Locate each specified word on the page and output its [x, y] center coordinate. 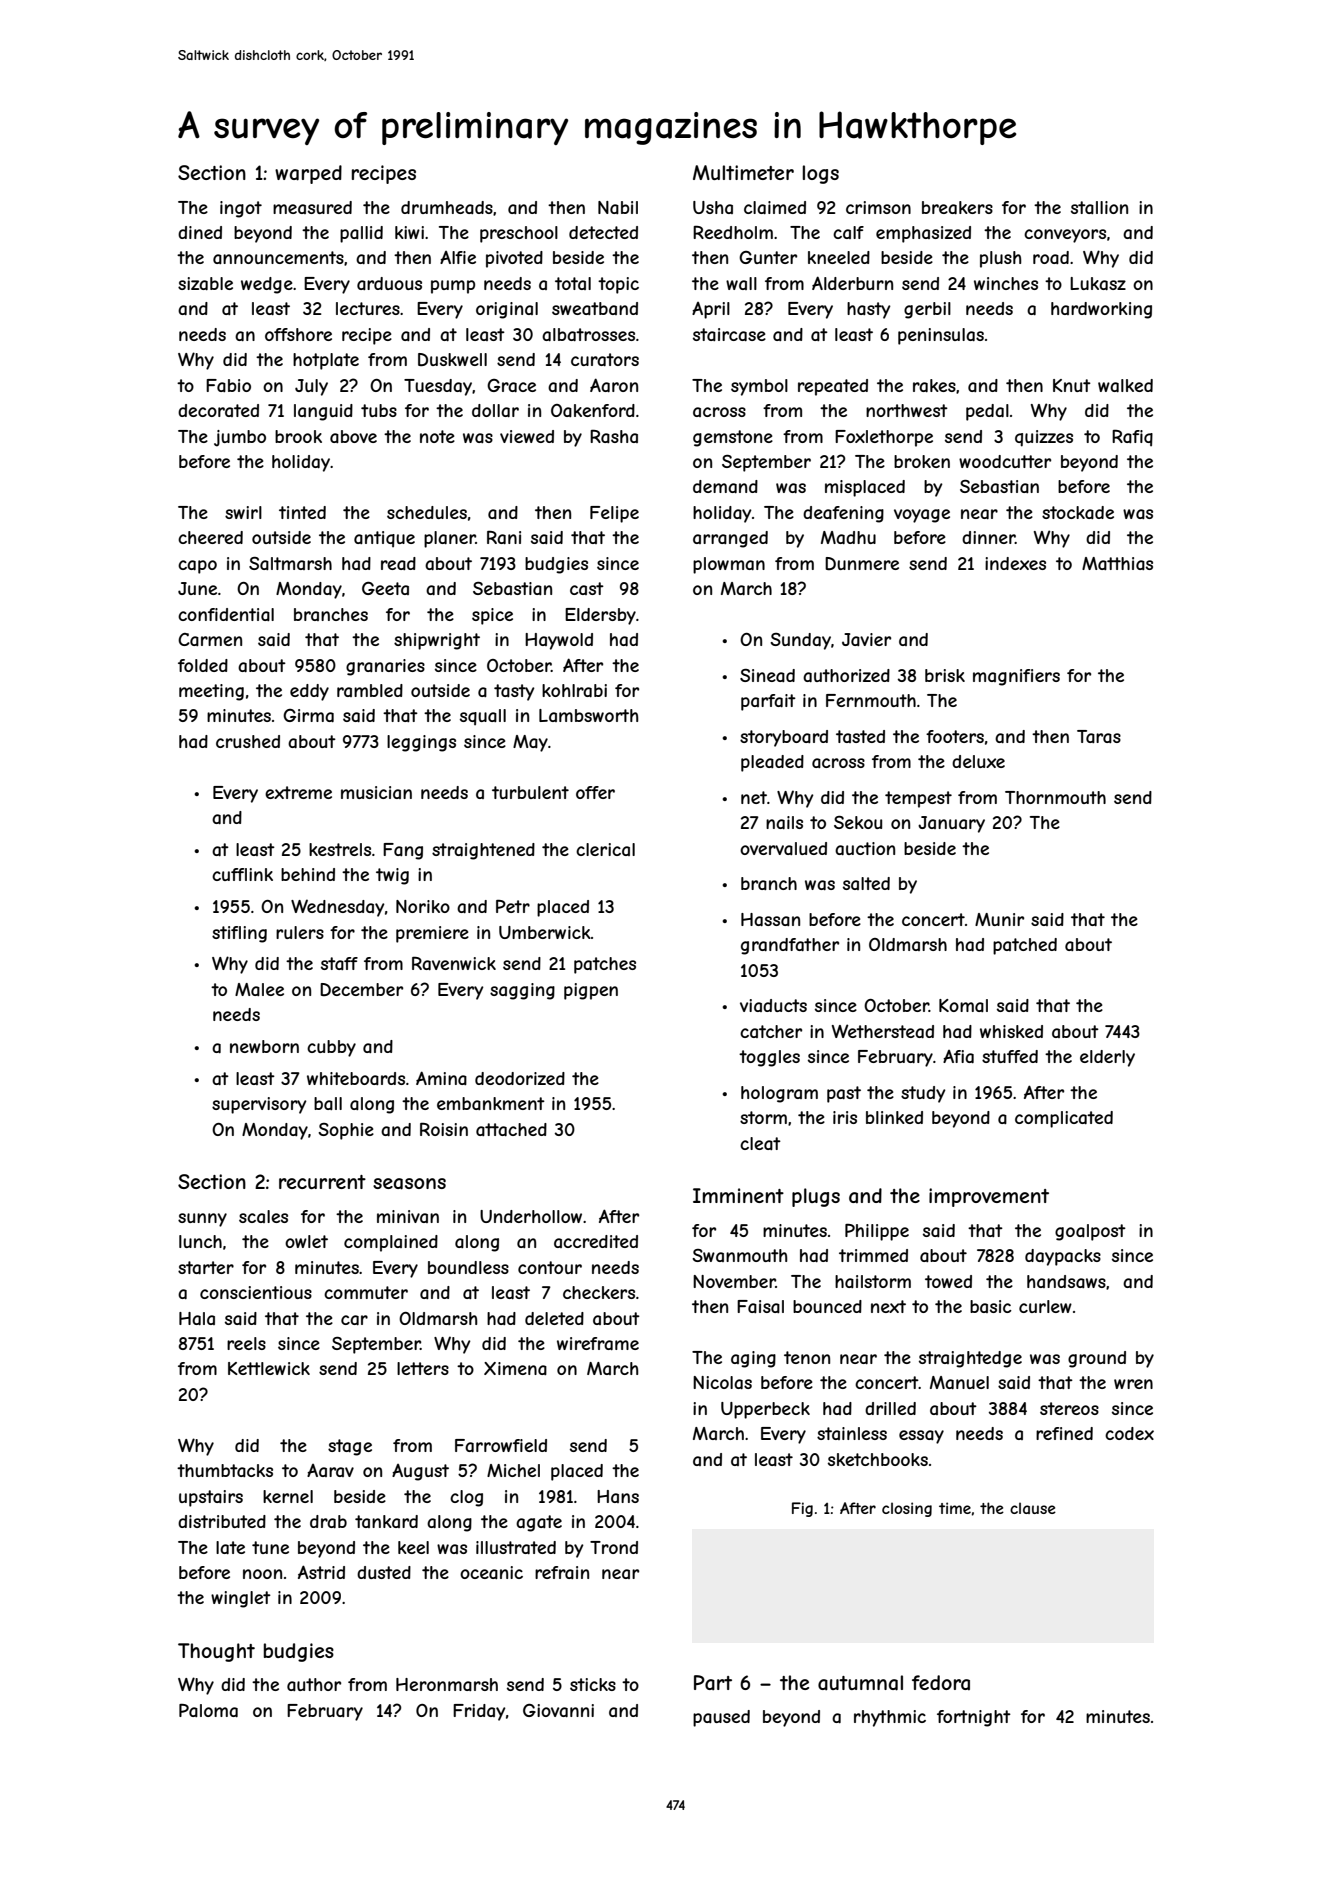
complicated [1064, 1119]
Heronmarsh [447, 1684]
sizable [205, 283]
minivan [408, 1216]
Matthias [1117, 563]
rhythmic [890, 1718]
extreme [298, 792]
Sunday [800, 641]
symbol [759, 387]
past [844, 1094]
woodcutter [1005, 461]
